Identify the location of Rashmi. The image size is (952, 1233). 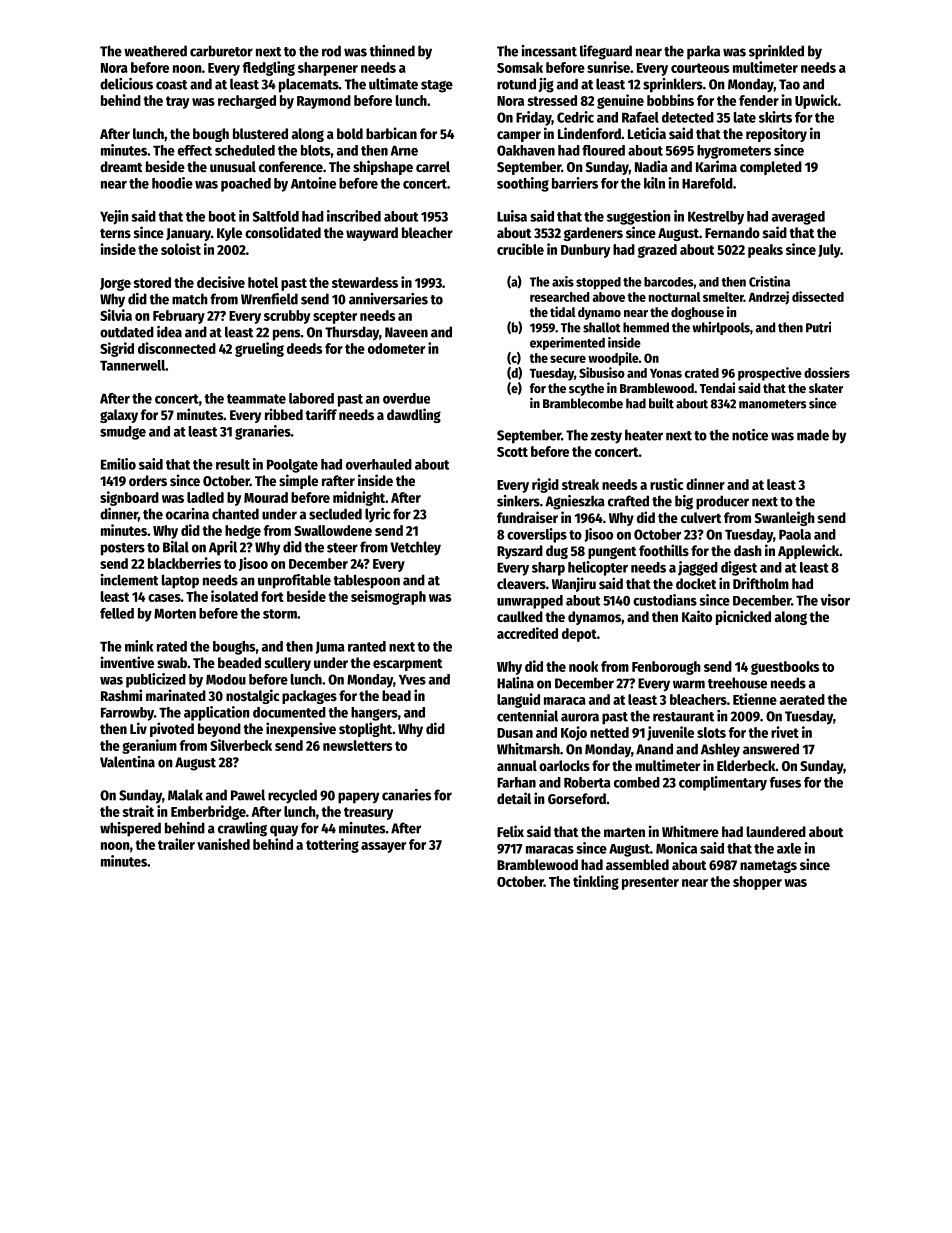
(121, 695).
